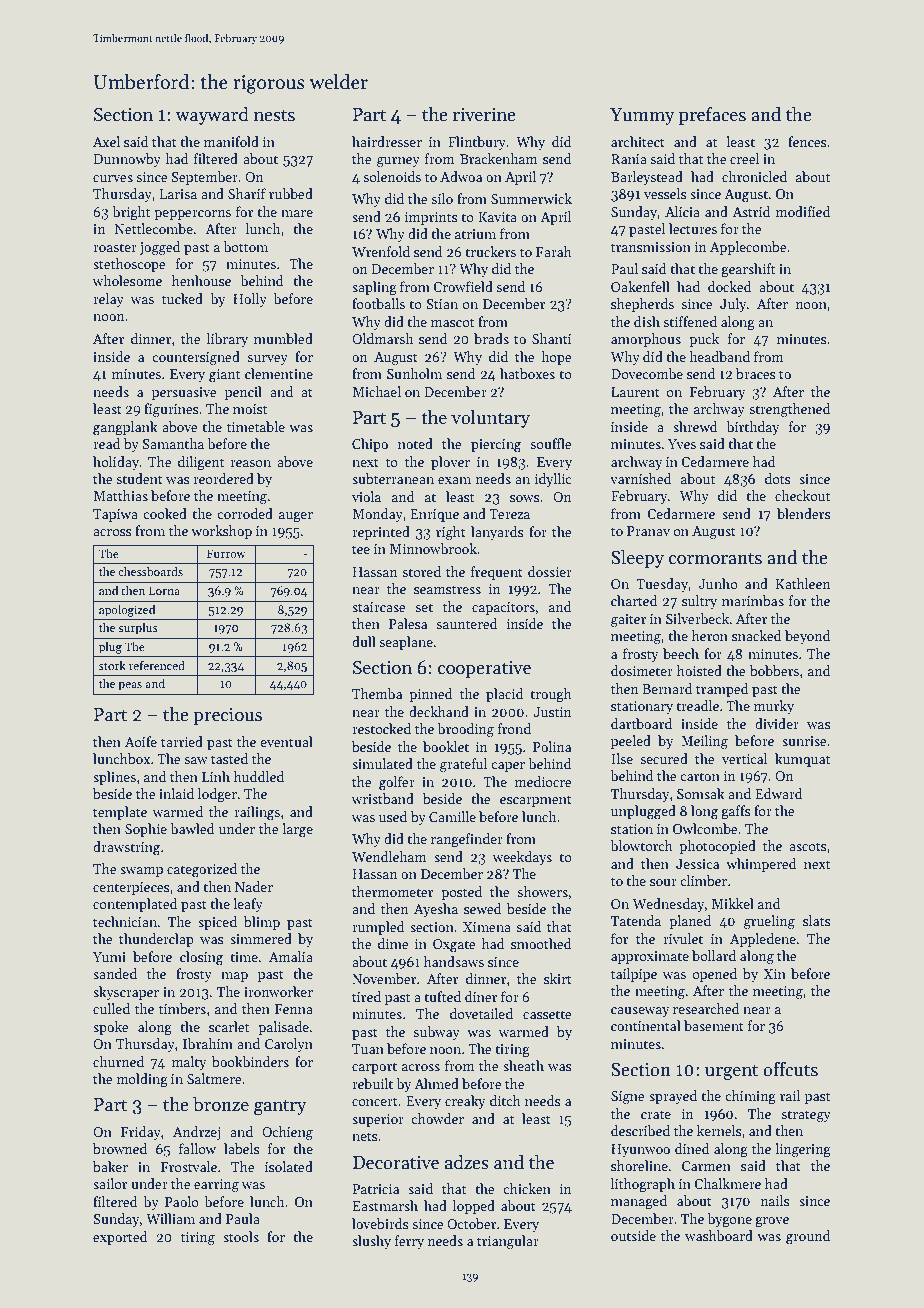 The height and width of the screenshot is (1308, 924). What do you see at coordinates (642, 116) in the screenshot?
I see `Yummy` at bounding box center [642, 116].
